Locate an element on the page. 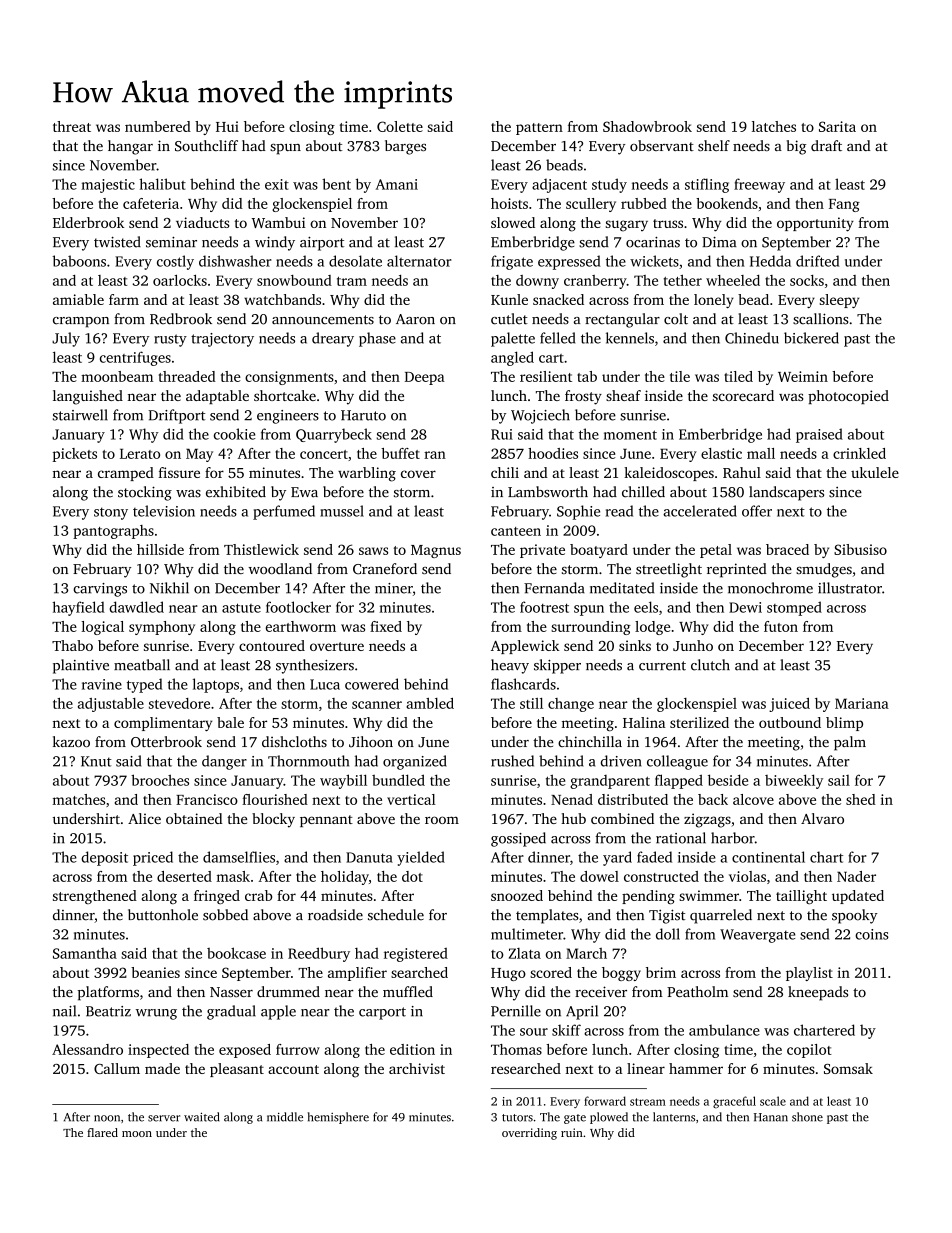  tether is located at coordinates (683, 280).
